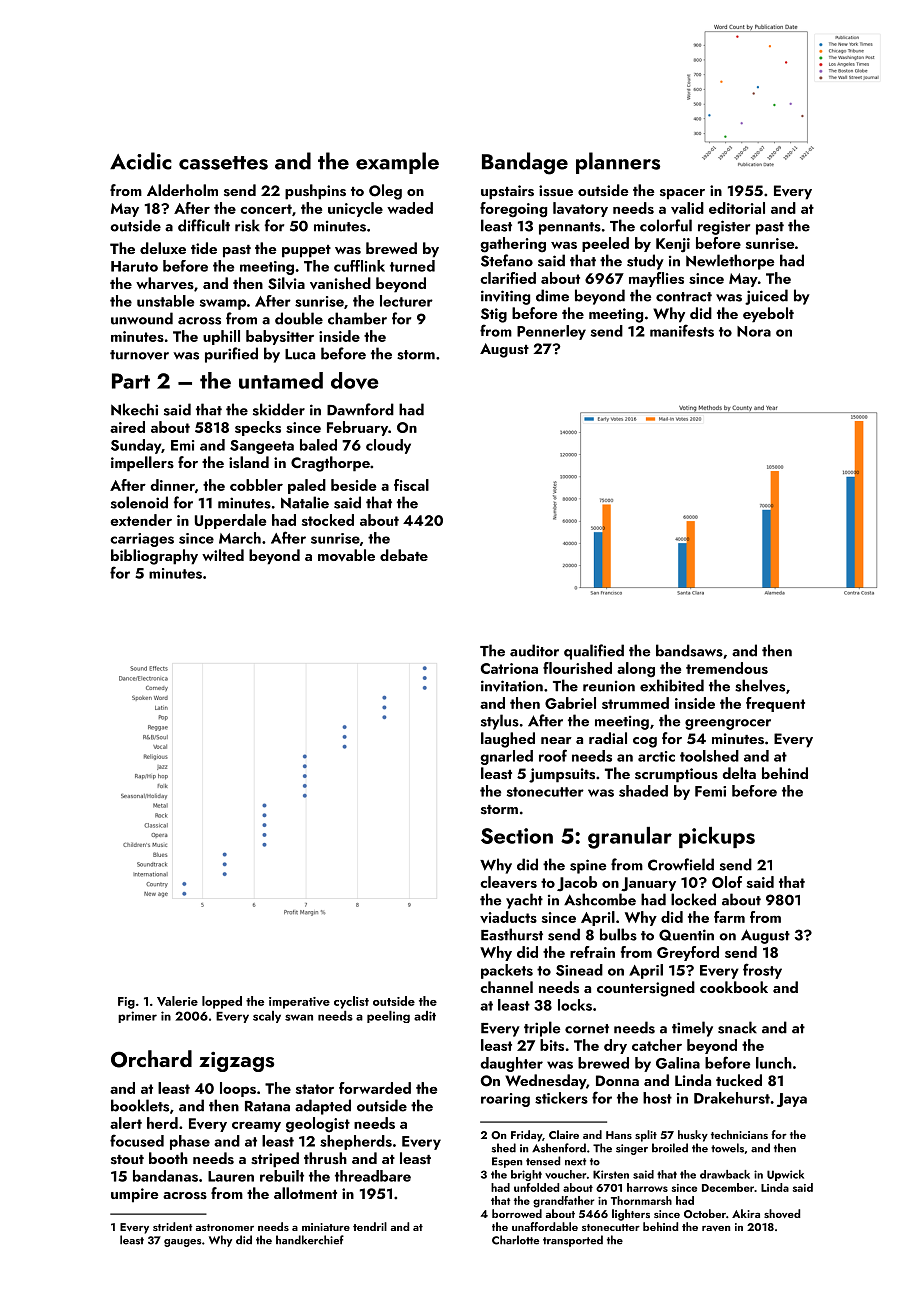  What do you see at coordinates (618, 163) in the screenshot?
I see `planners` at bounding box center [618, 163].
